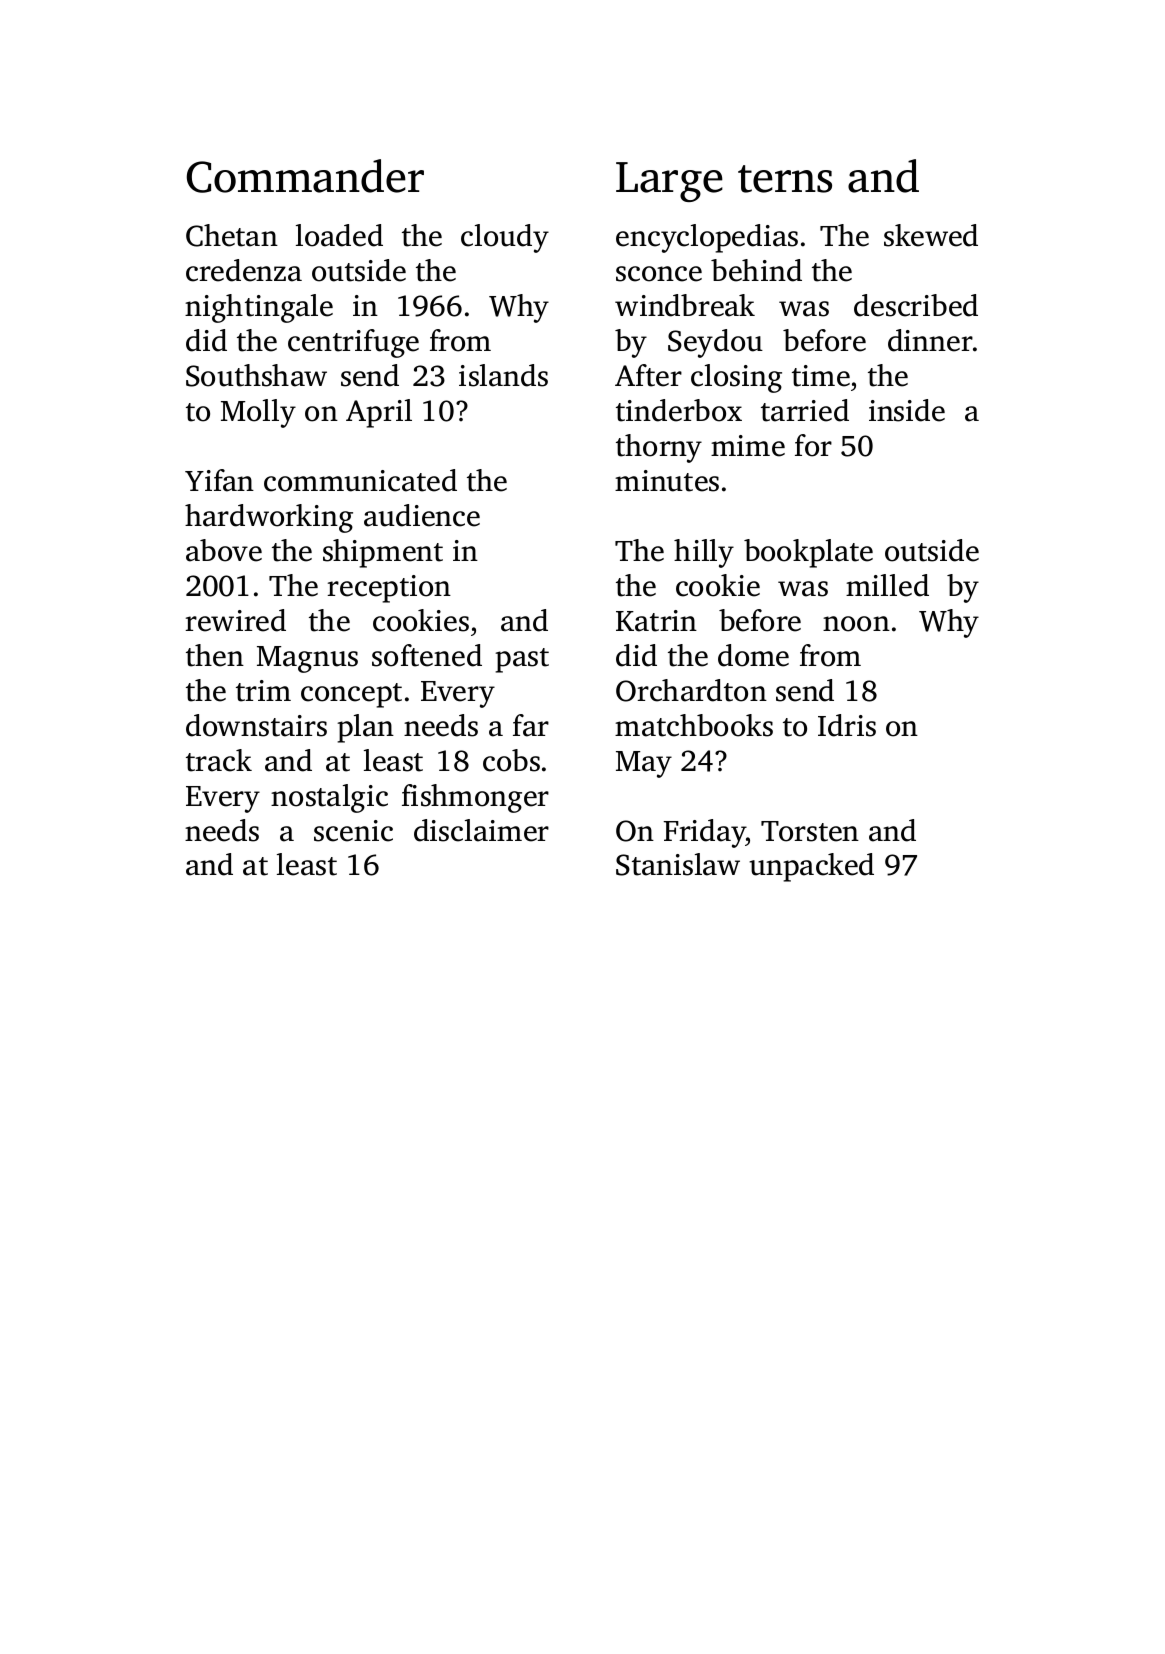  Describe the element at coordinates (808, 553) in the screenshot. I see `bookplate` at that location.
